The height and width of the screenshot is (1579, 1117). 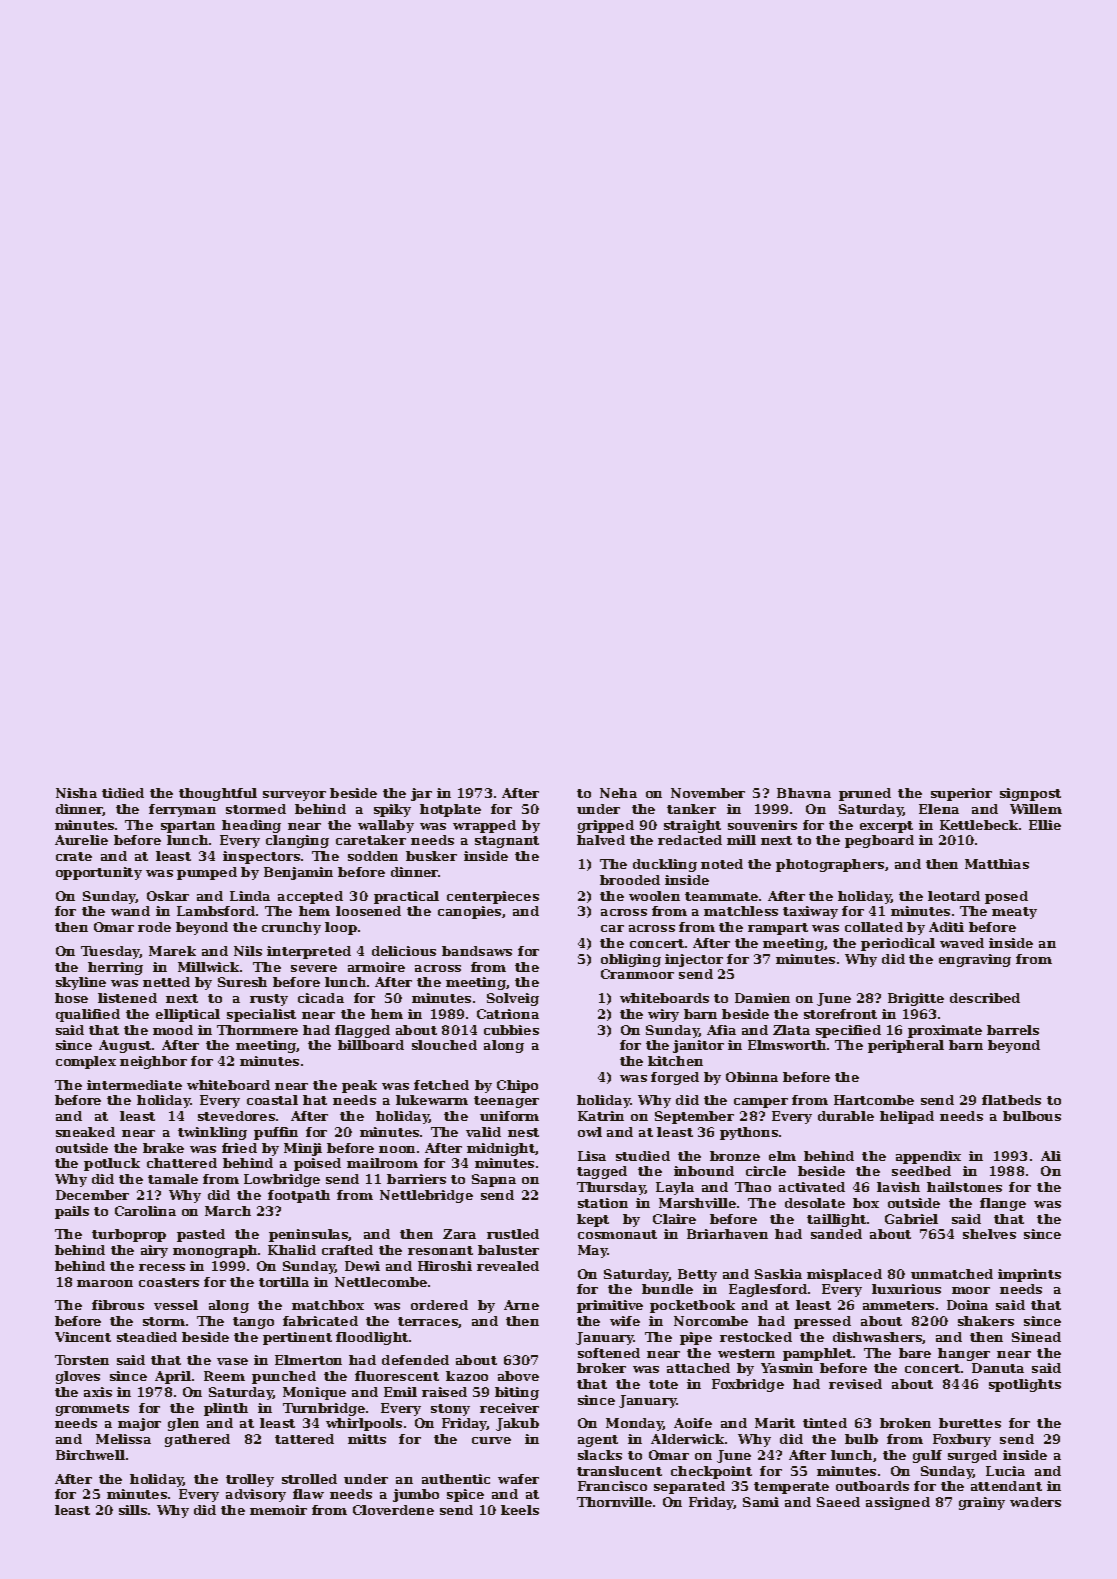 What do you see at coordinates (72, 1212) in the screenshot?
I see `pails` at bounding box center [72, 1212].
